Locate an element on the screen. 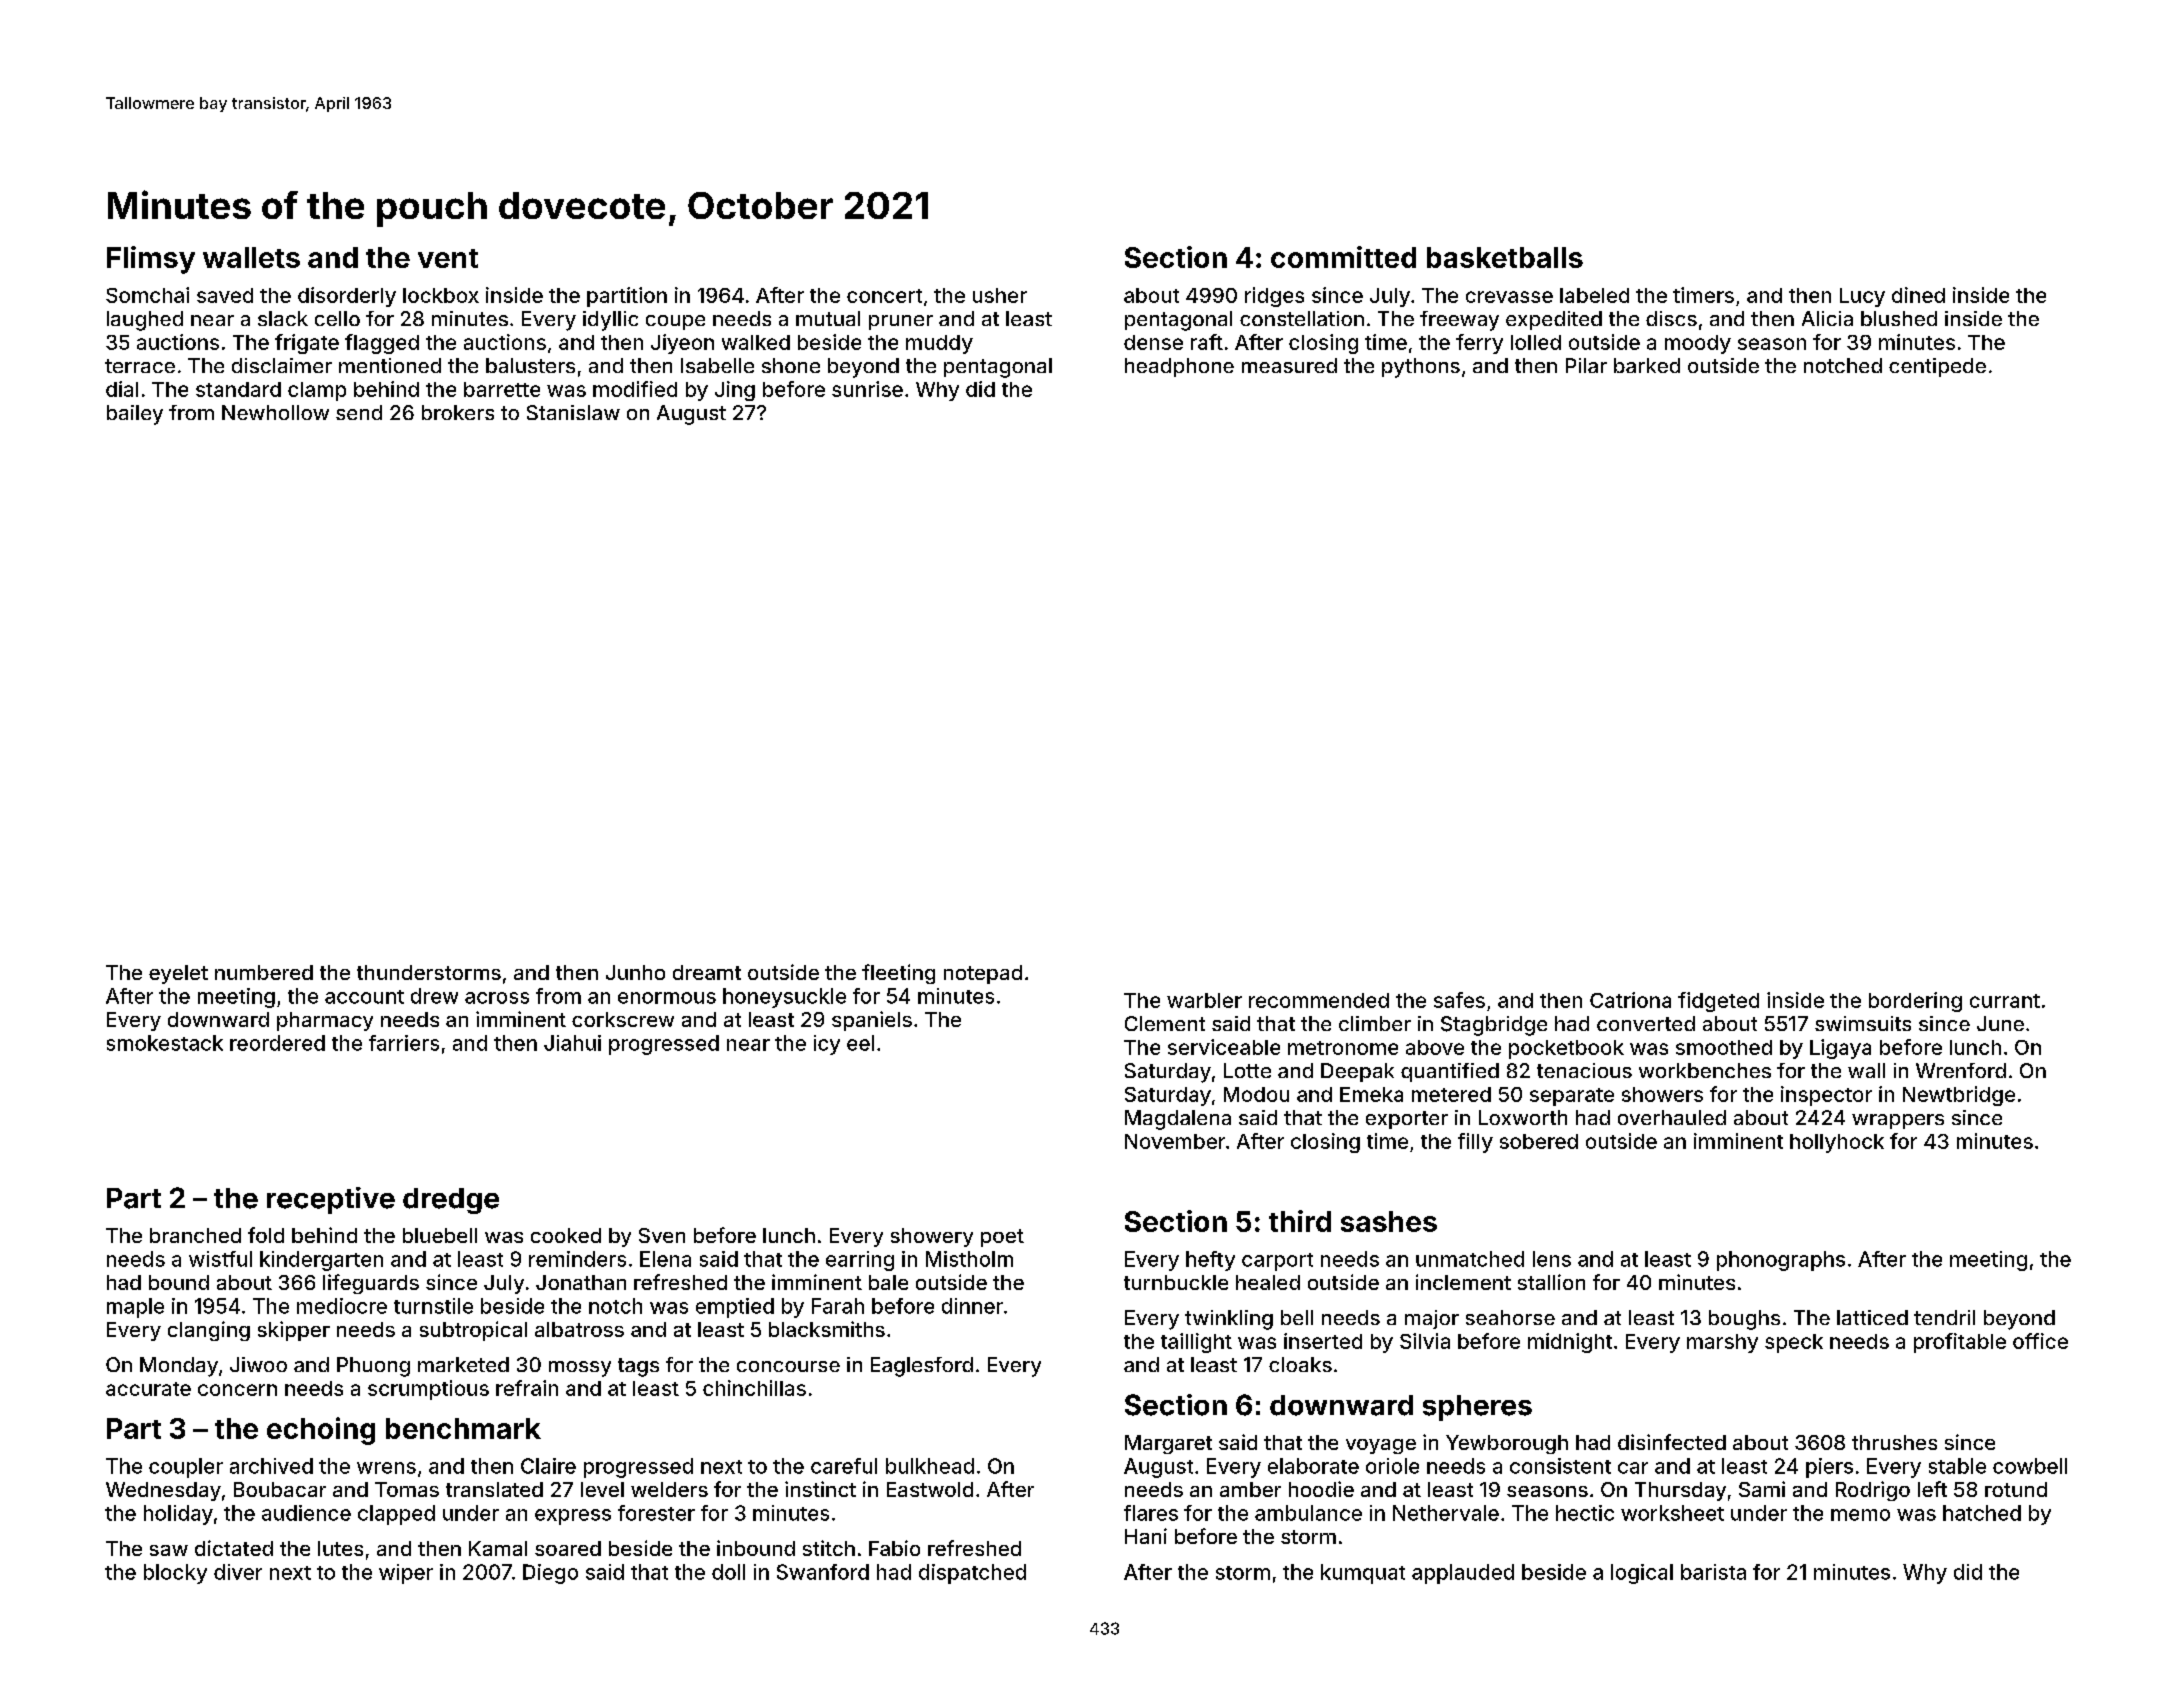  vent is located at coordinates (448, 258).
